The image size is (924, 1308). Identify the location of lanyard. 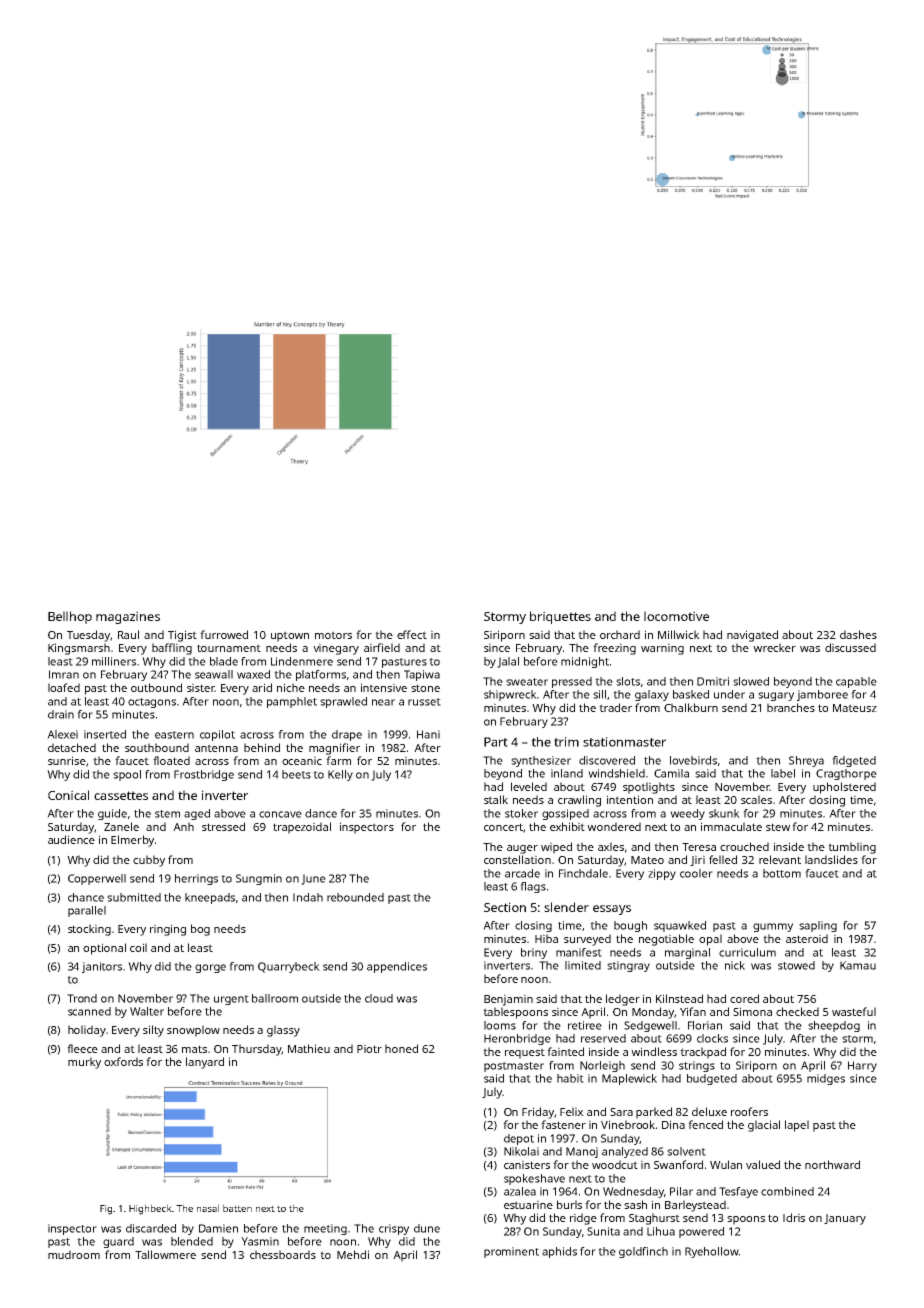
(205, 1063).
